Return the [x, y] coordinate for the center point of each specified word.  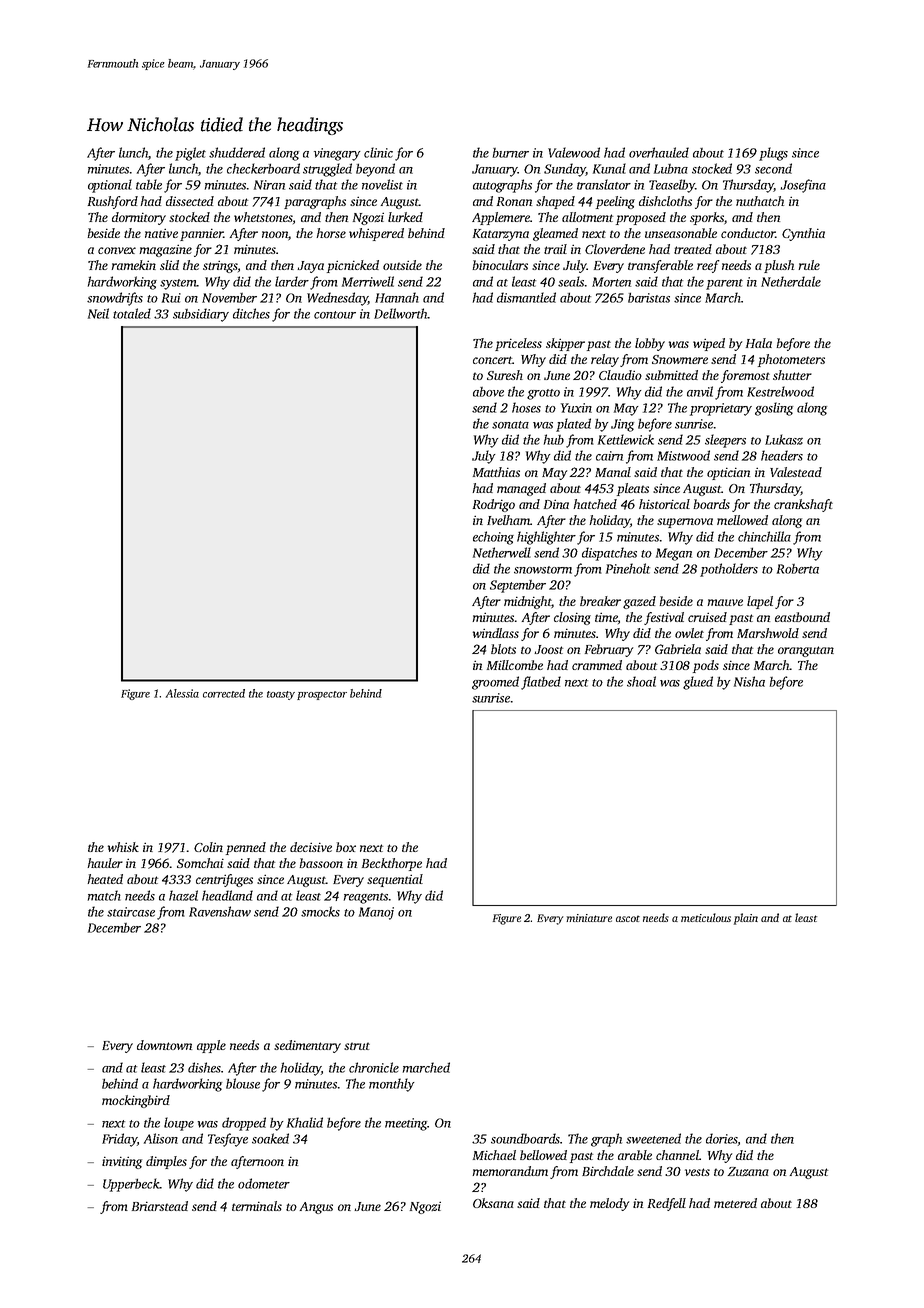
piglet [190, 154]
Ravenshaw [220, 911]
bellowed [543, 1155]
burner [511, 153]
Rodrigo [494, 505]
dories [722, 1138]
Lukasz [784, 439]
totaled [132, 313]
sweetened [653, 1138]
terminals [257, 1206]
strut [357, 1046]
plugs [773, 154]
